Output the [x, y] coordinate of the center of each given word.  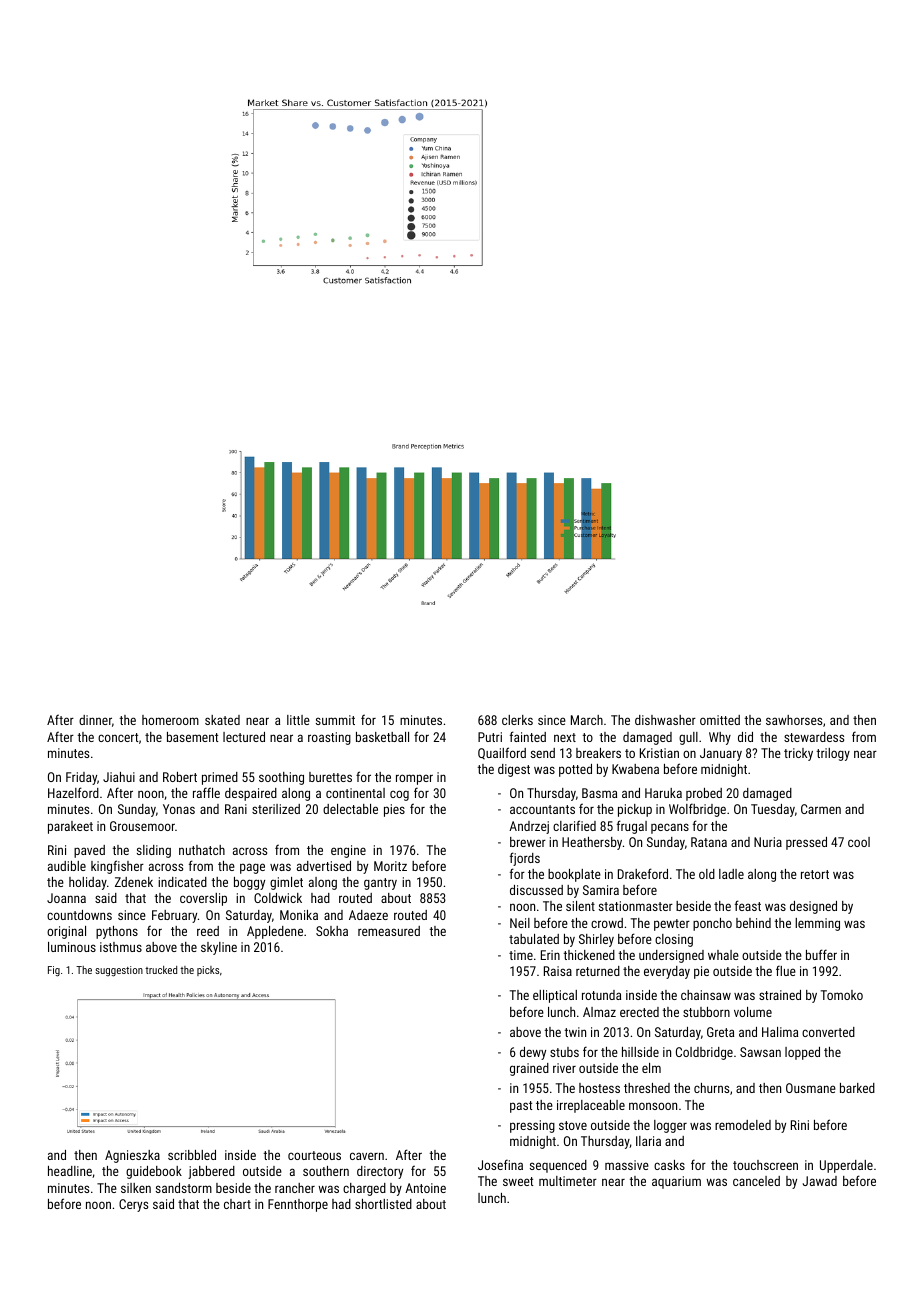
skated [222, 720]
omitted [720, 720]
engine [348, 851]
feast [748, 905]
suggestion [119, 971]
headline [70, 1171]
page [252, 868]
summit [335, 720]
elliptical [555, 996]
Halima [780, 1032]
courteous [314, 1155]
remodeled [743, 1125]
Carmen [821, 809]
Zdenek [134, 882]
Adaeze [368, 915]
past [521, 1107]
